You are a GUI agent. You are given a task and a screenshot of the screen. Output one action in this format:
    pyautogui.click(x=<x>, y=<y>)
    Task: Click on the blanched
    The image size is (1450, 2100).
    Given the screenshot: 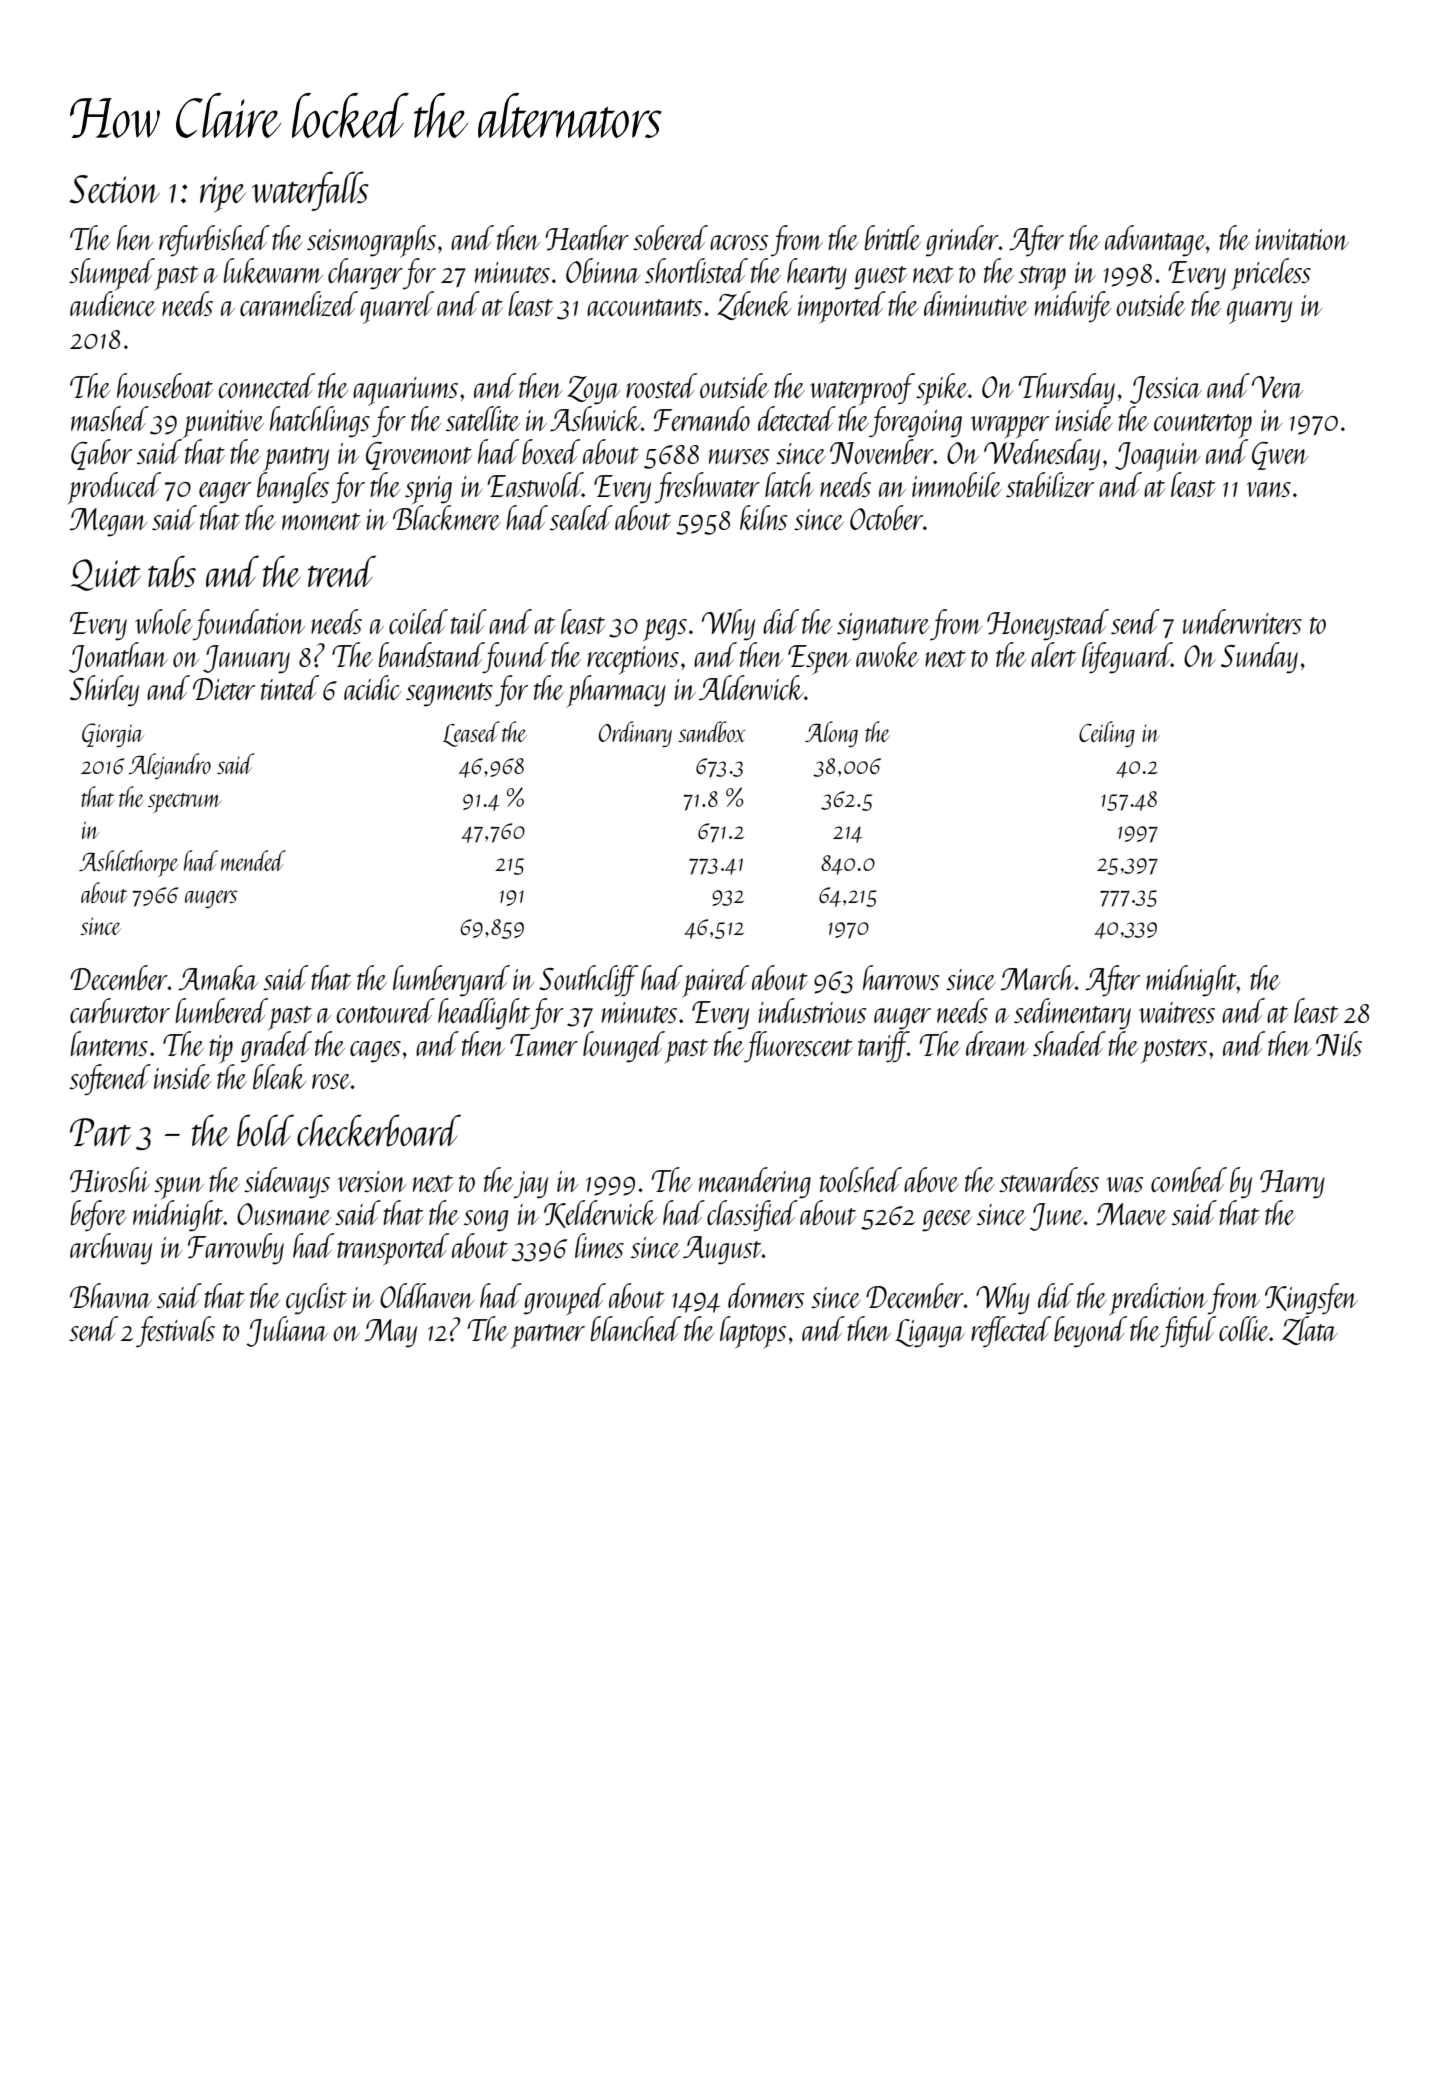 What is the action you would take?
    pyautogui.click(x=636, y=1328)
